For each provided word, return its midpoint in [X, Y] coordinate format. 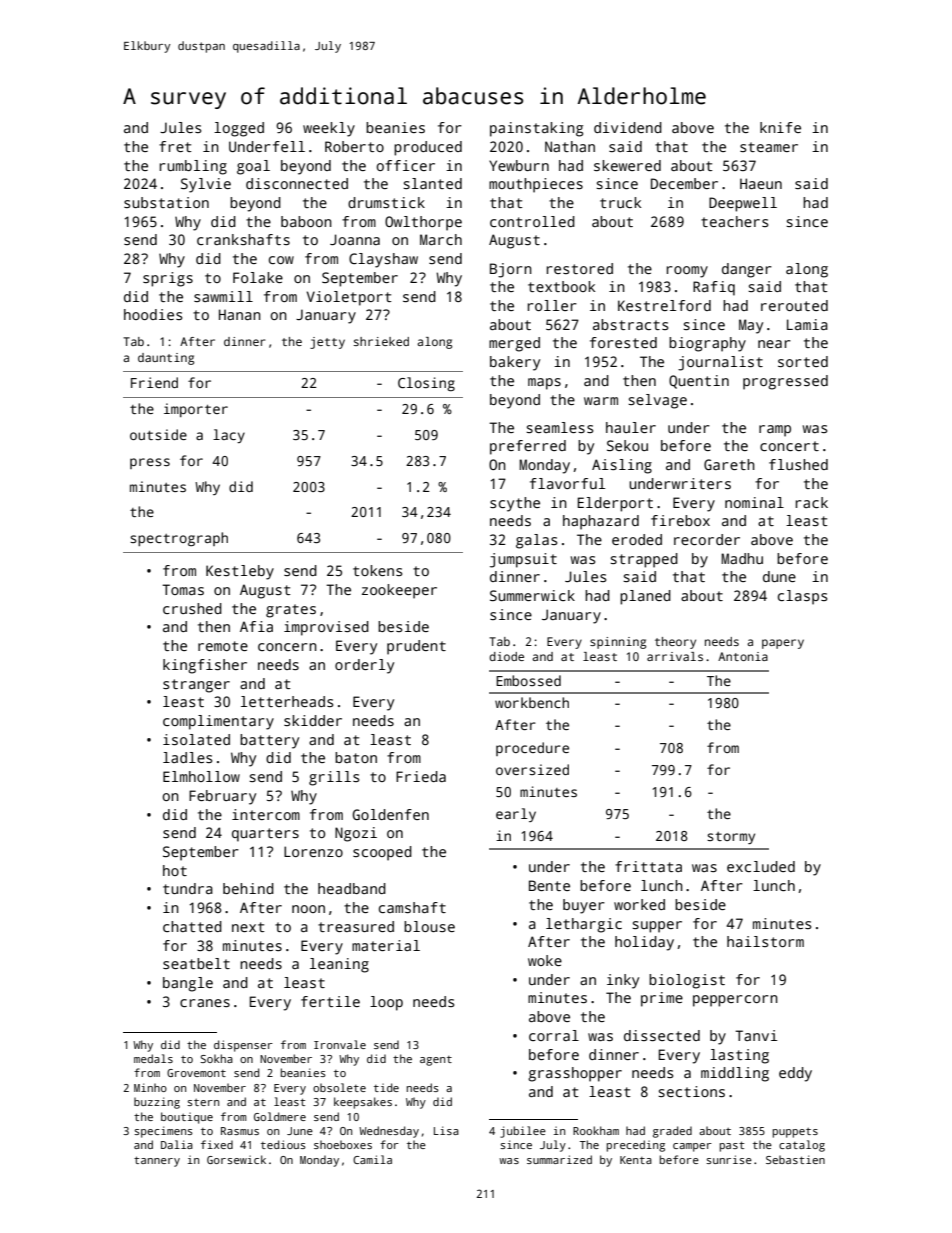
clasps [802, 597]
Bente [549, 885]
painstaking [536, 129]
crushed [192, 608]
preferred [528, 447]
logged [239, 129]
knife [780, 127]
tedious [283, 1144]
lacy [229, 436]
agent [436, 1061]
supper [657, 927]
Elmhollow [201, 776]
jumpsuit [523, 560]
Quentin [699, 382]
